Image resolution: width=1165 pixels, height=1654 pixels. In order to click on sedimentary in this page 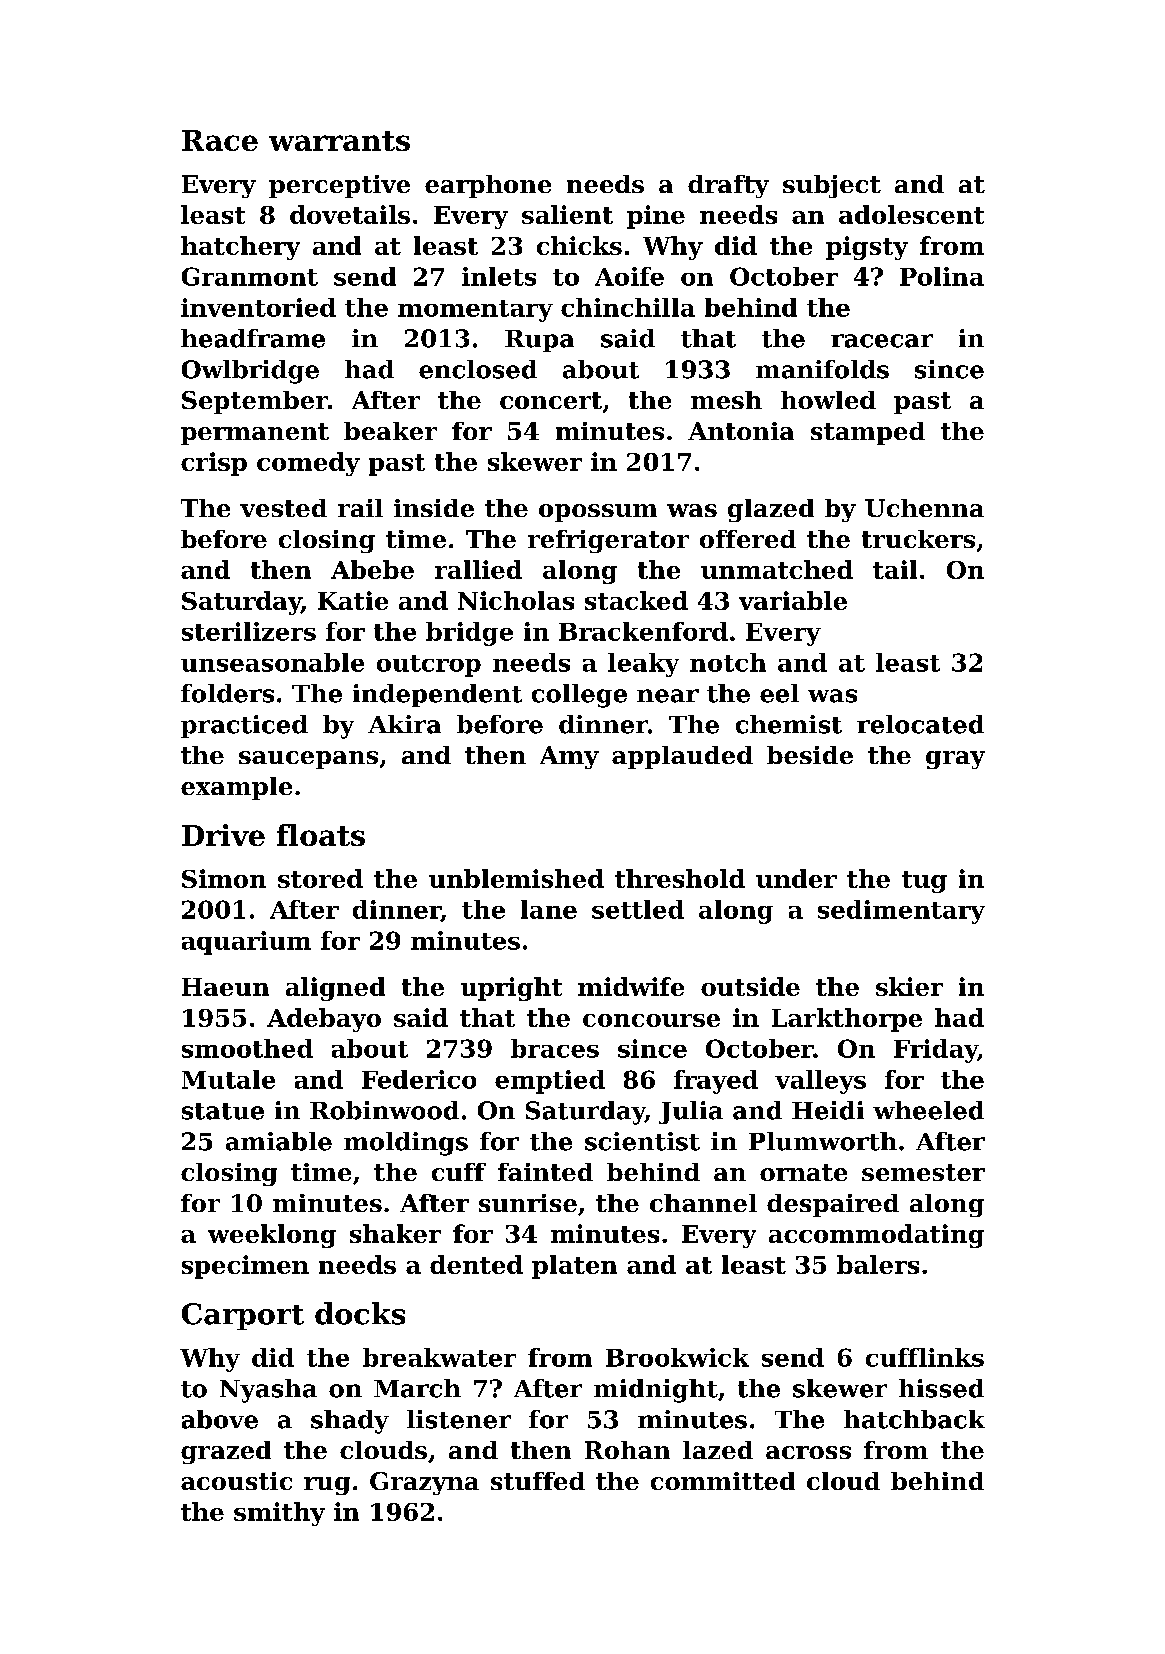, I will do `click(901, 912)`.
